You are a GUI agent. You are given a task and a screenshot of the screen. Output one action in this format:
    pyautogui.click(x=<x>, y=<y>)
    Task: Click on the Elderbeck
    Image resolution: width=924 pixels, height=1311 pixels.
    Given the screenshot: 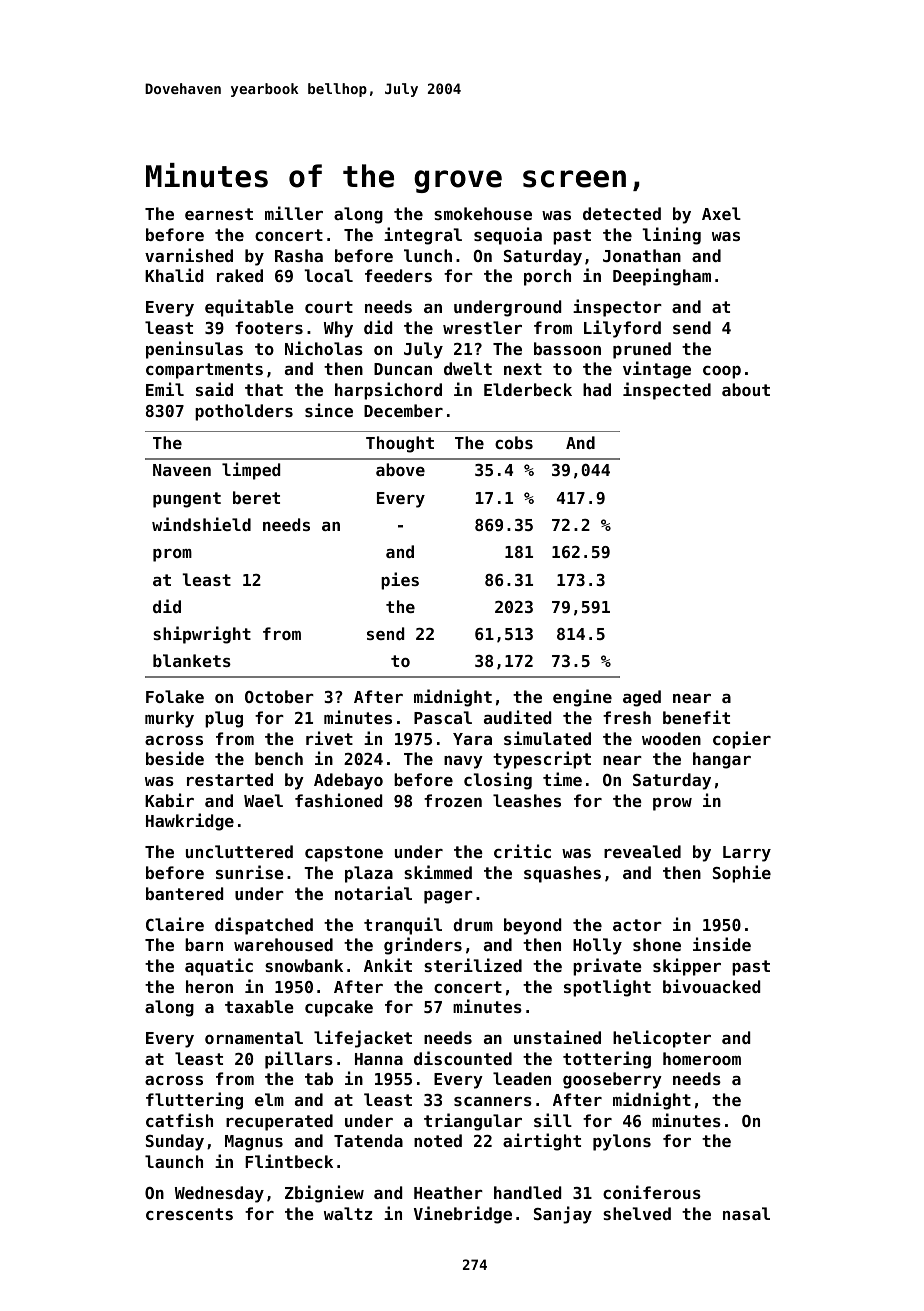 What is the action you would take?
    pyautogui.click(x=528, y=389)
